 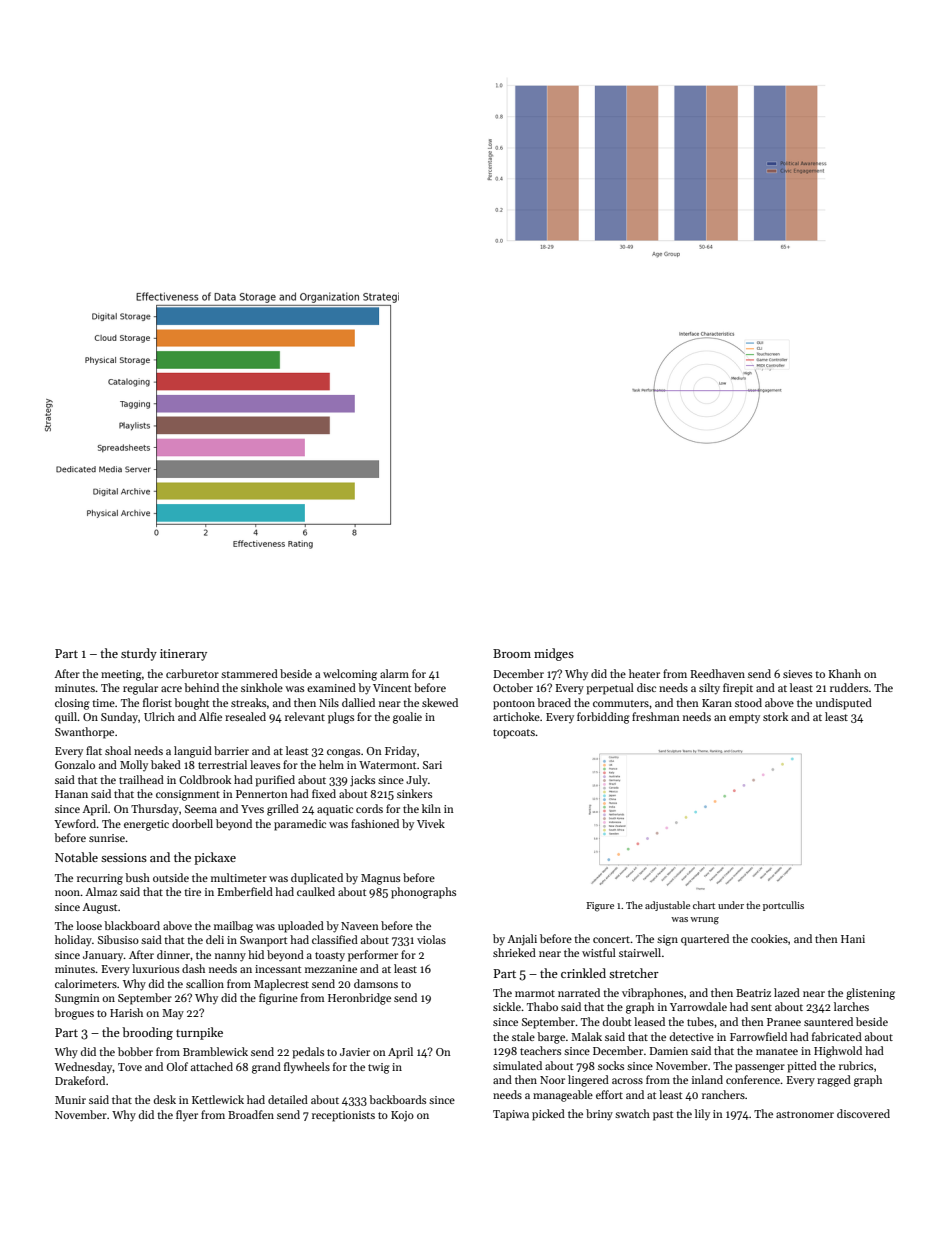 I want to click on Vivek, so click(x=431, y=823).
